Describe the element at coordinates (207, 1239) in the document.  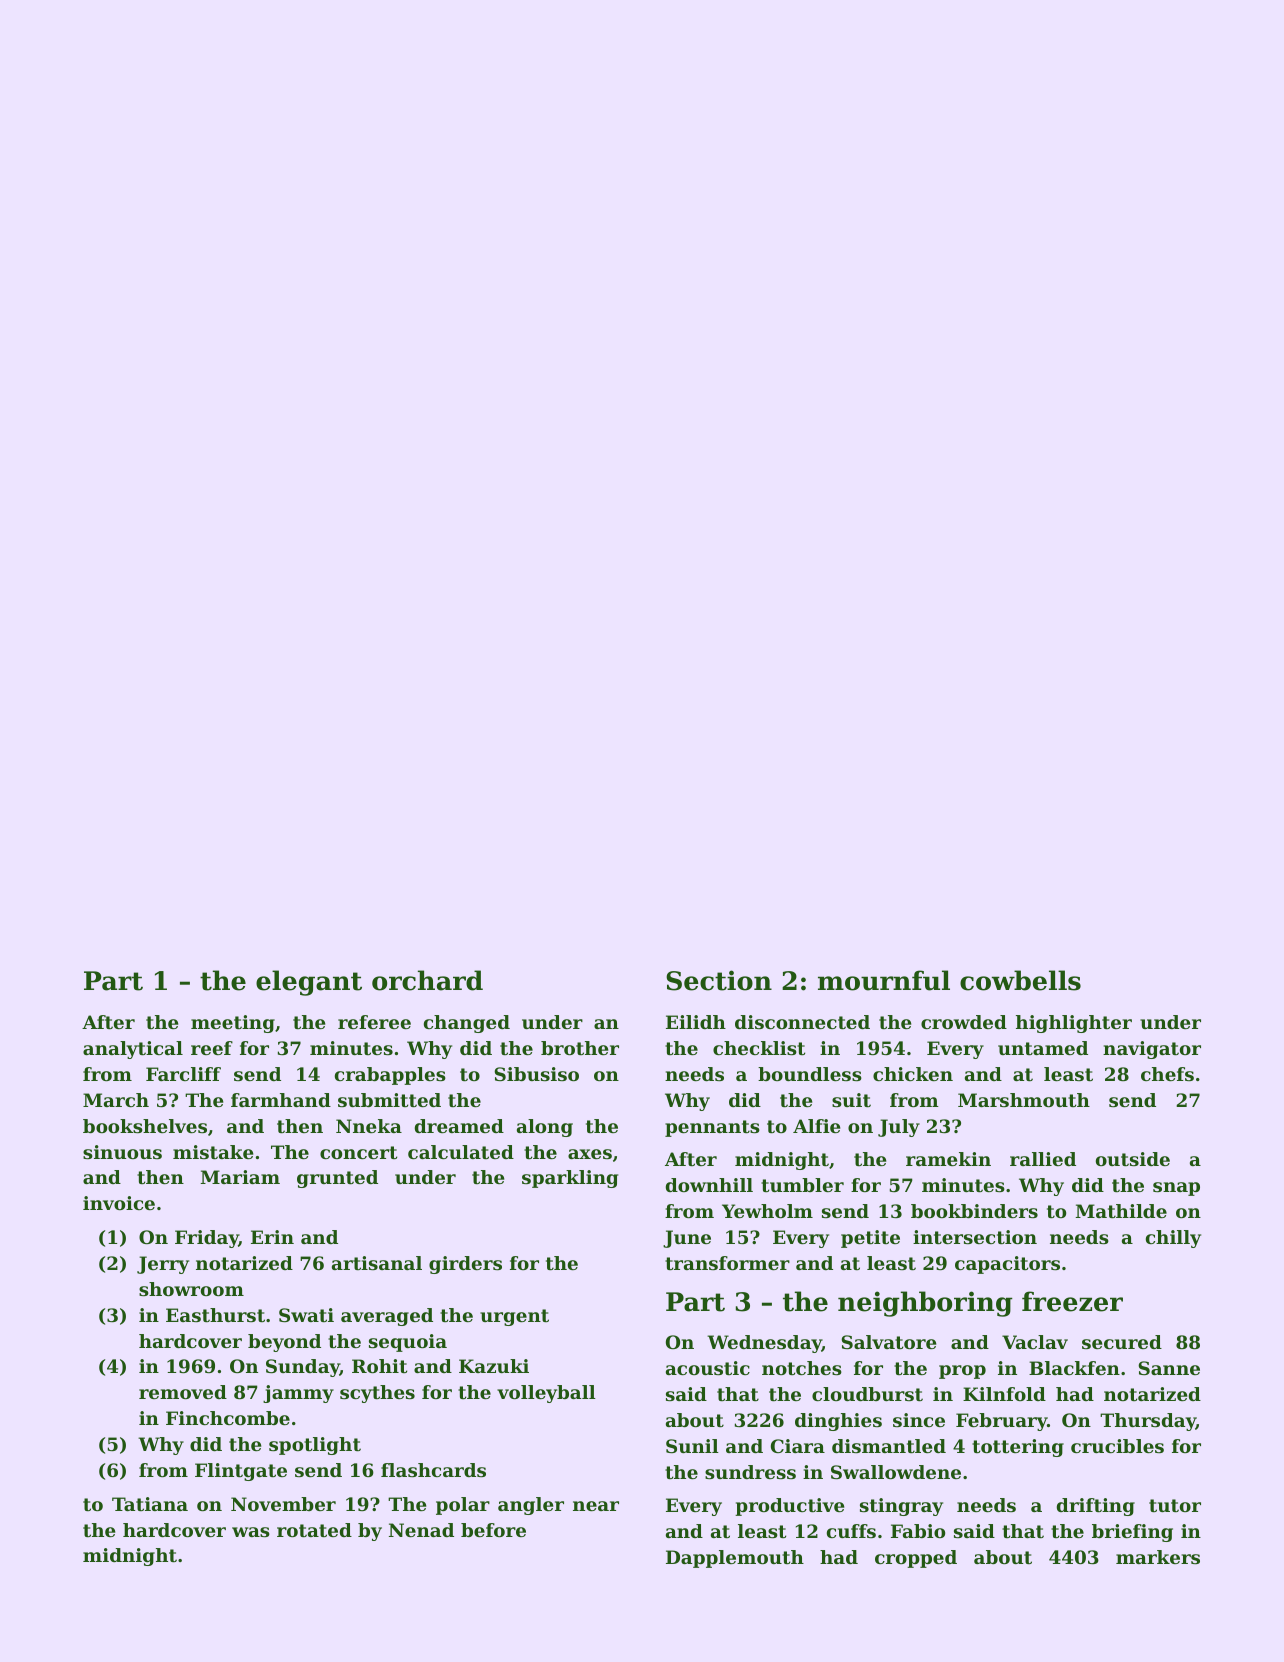
I see `Friday` at that location.
